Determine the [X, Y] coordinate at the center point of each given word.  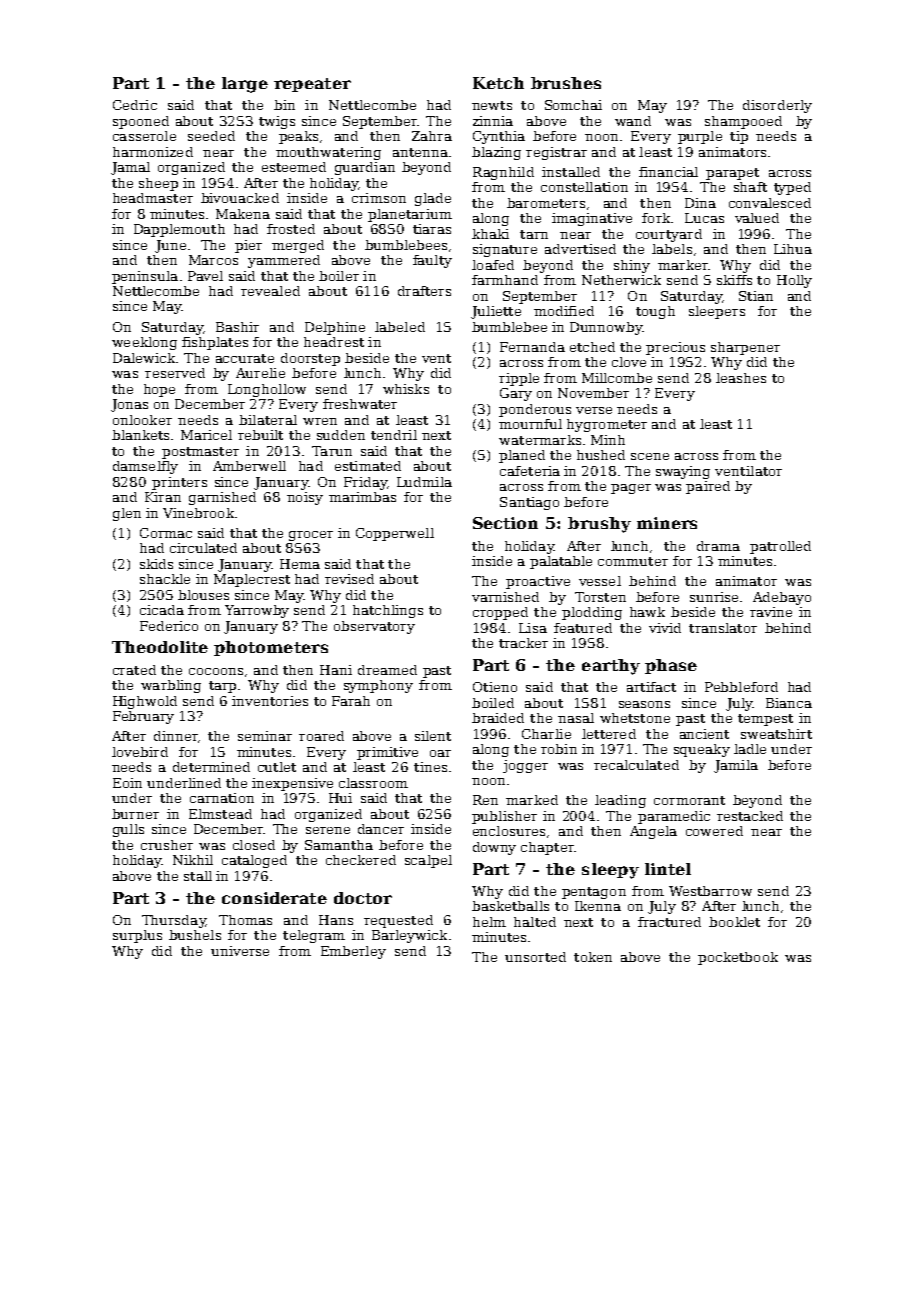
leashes [741, 378]
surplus [137, 936]
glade [433, 199]
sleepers [717, 312]
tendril [394, 435]
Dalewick [144, 358]
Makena [243, 214]
